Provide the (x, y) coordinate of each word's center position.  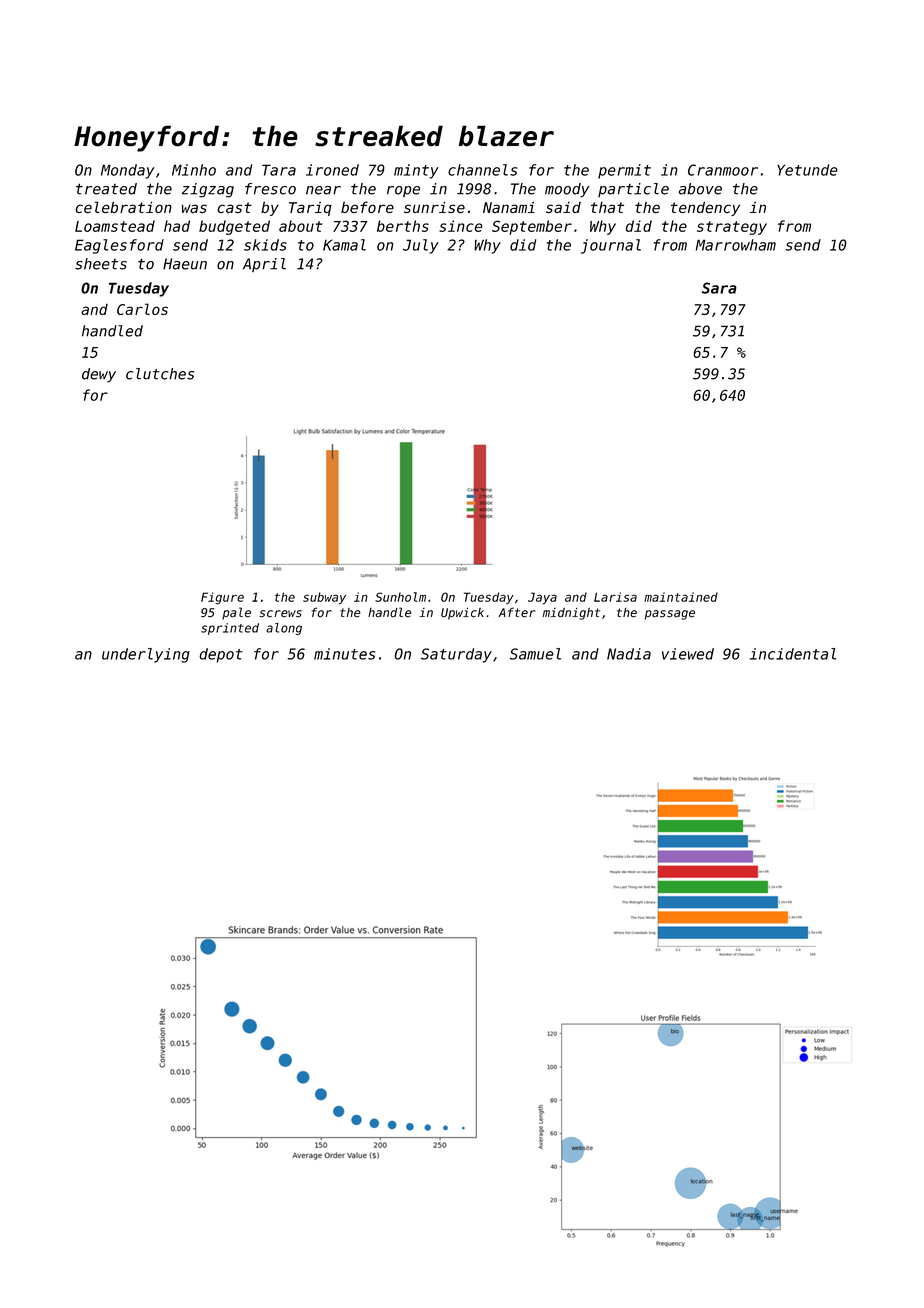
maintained (681, 597)
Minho (194, 170)
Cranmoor (723, 170)
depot (221, 655)
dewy (99, 375)
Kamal (344, 245)
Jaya (542, 598)
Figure (222, 598)
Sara (719, 288)
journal (611, 246)
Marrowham (736, 245)
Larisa (615, 597)
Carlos (142, 309)
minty (416, 171)
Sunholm (400, 597)
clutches (160, 374)
